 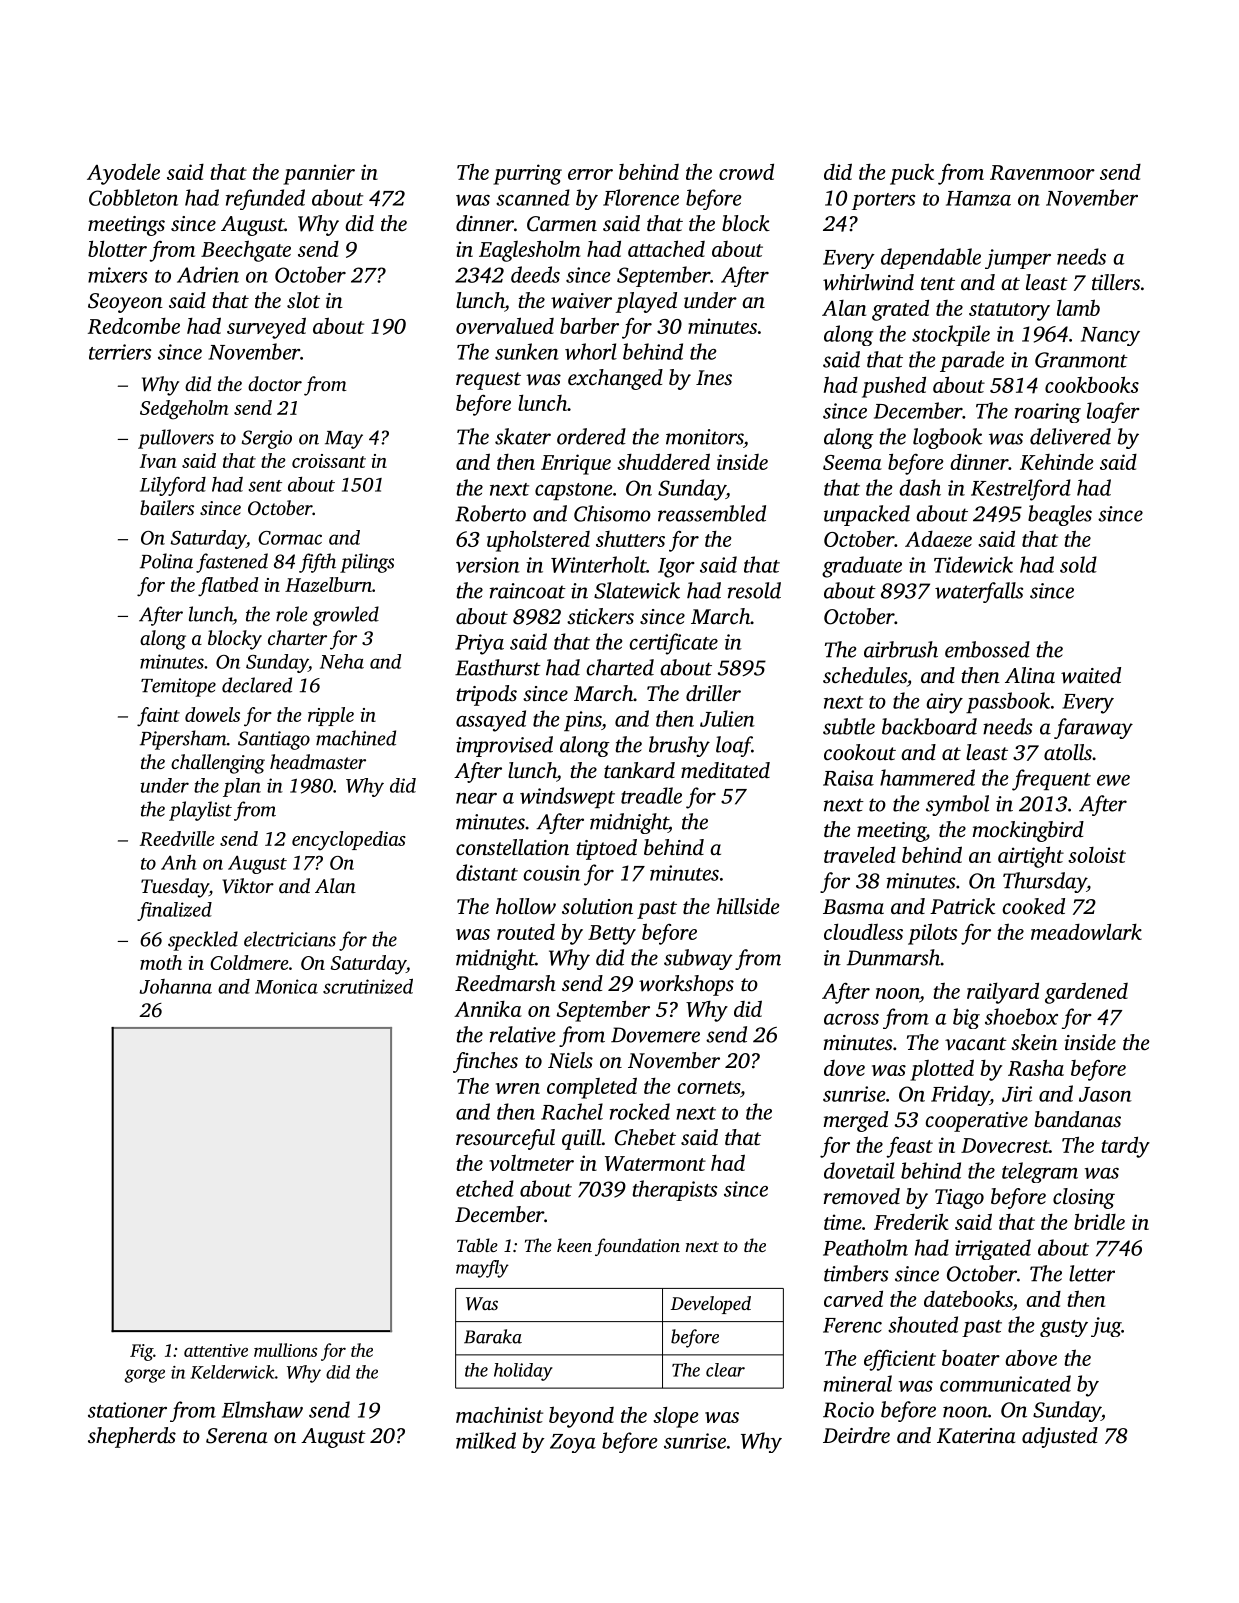 What do you see at coordinates (285, 1350) in the page?
I see `mullions` at bounding box center [285, 1350].
